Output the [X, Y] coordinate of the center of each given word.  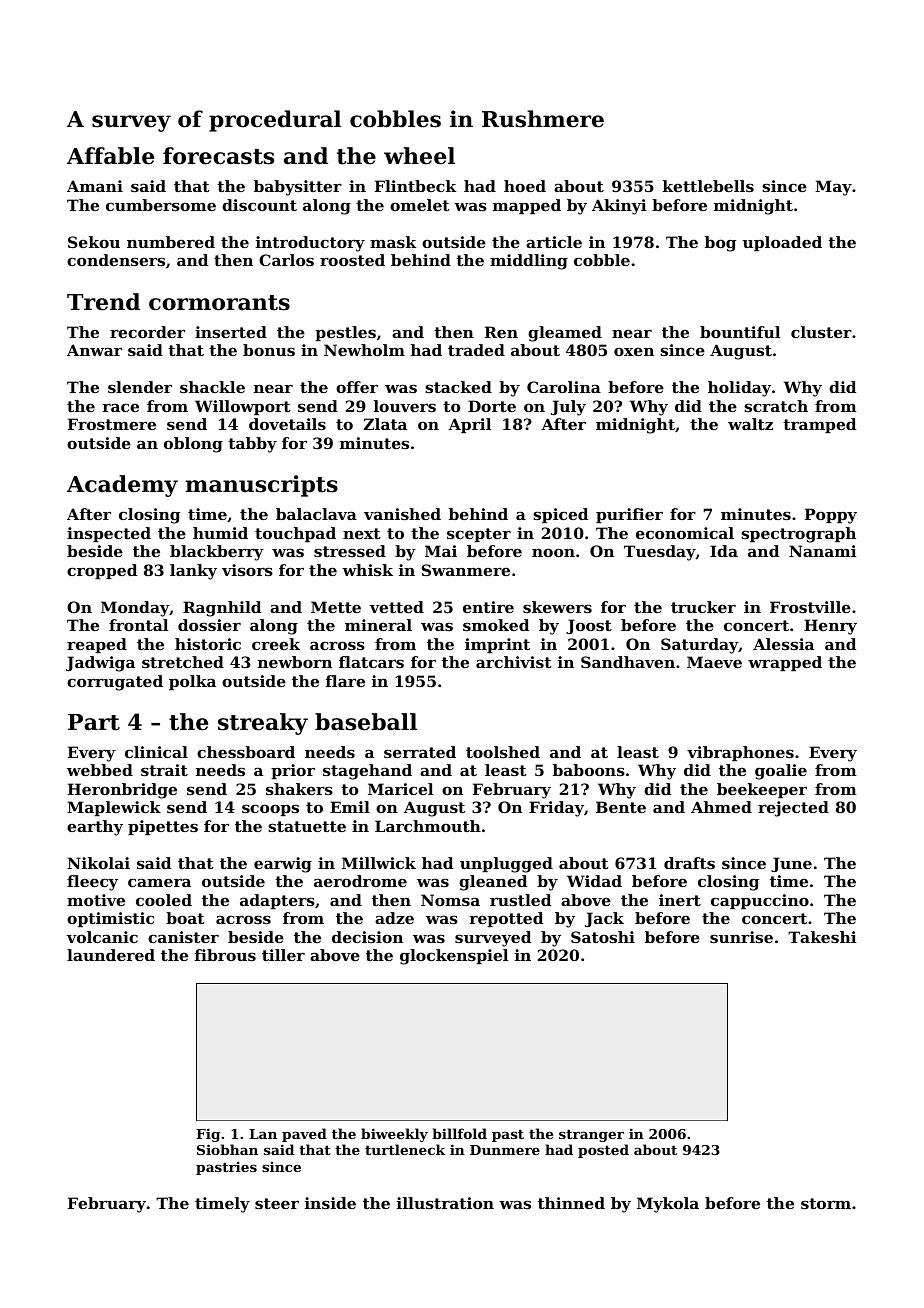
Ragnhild [222, 609]
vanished [402, 514]
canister [183, 937]
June [791, 864]
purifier [629, 515]
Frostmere [112, 424]
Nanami [822, 551]
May [833, 188]
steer [277, 1203]
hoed [525, 186]
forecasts [218, 156]
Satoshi [603, 937]
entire [488, 607]
